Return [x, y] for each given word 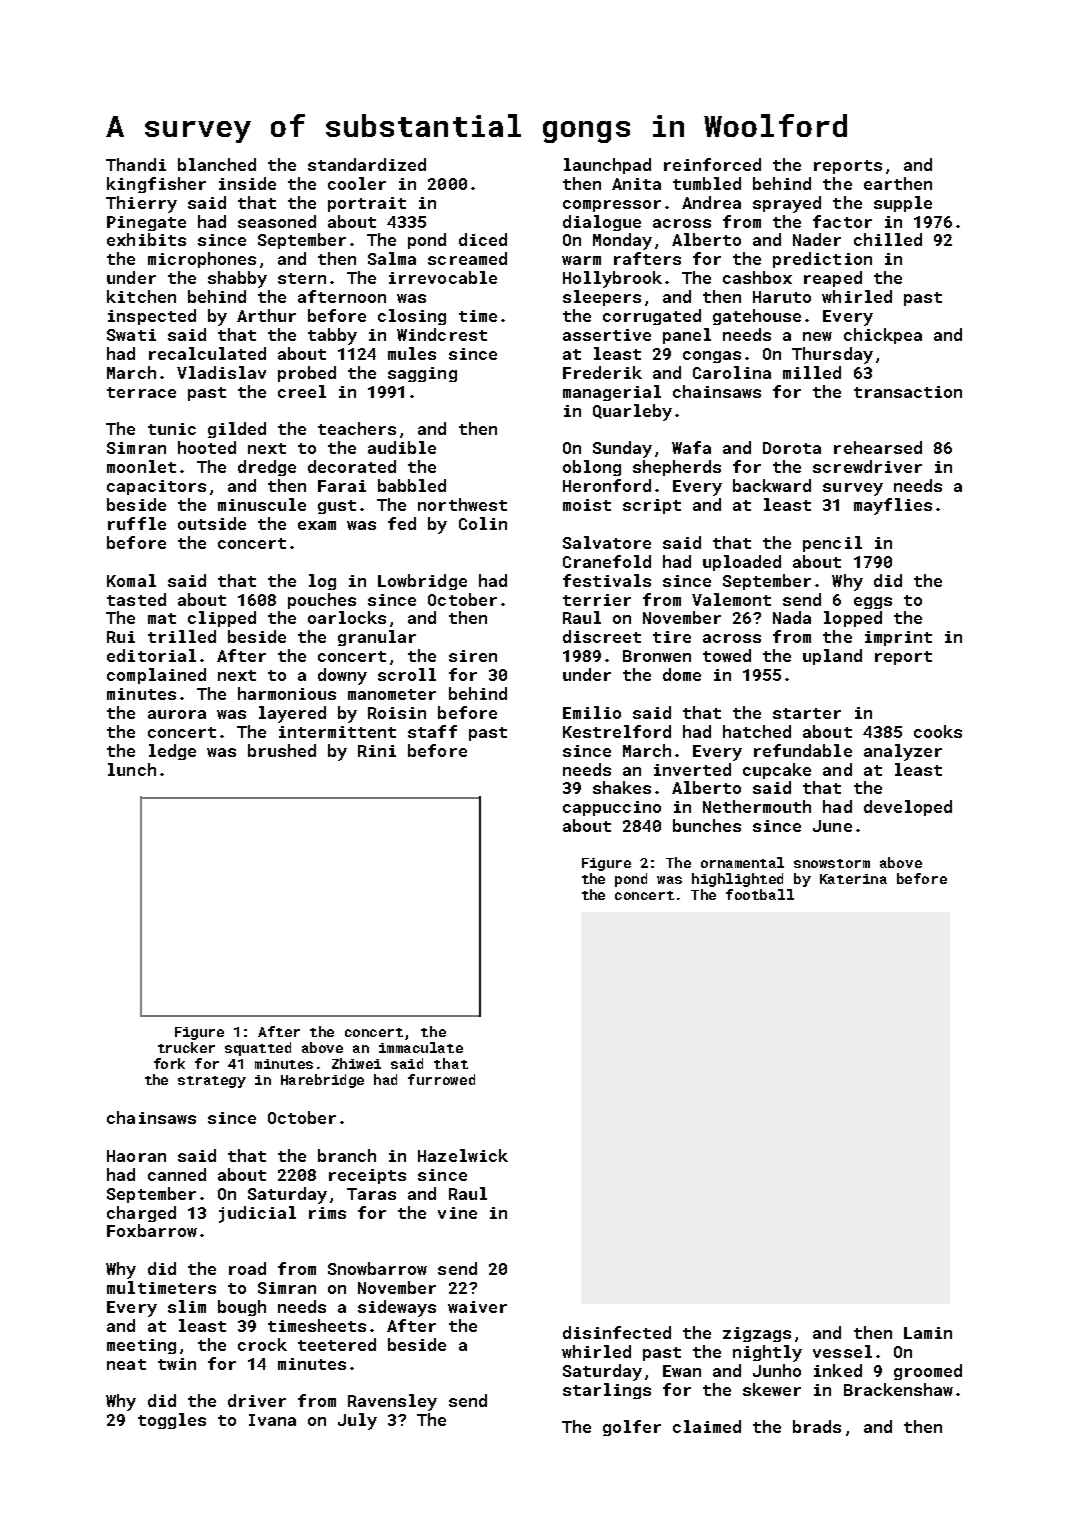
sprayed [787, 204]
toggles [172, 1421]
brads [817, 1426]
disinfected [617, 1332]
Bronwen [657, 656]
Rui [121, 637]
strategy [212, 1082]
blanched [217, 164]
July [357, 1421]
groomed [928, 1372]
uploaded [742, 563]
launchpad [607, 166]
